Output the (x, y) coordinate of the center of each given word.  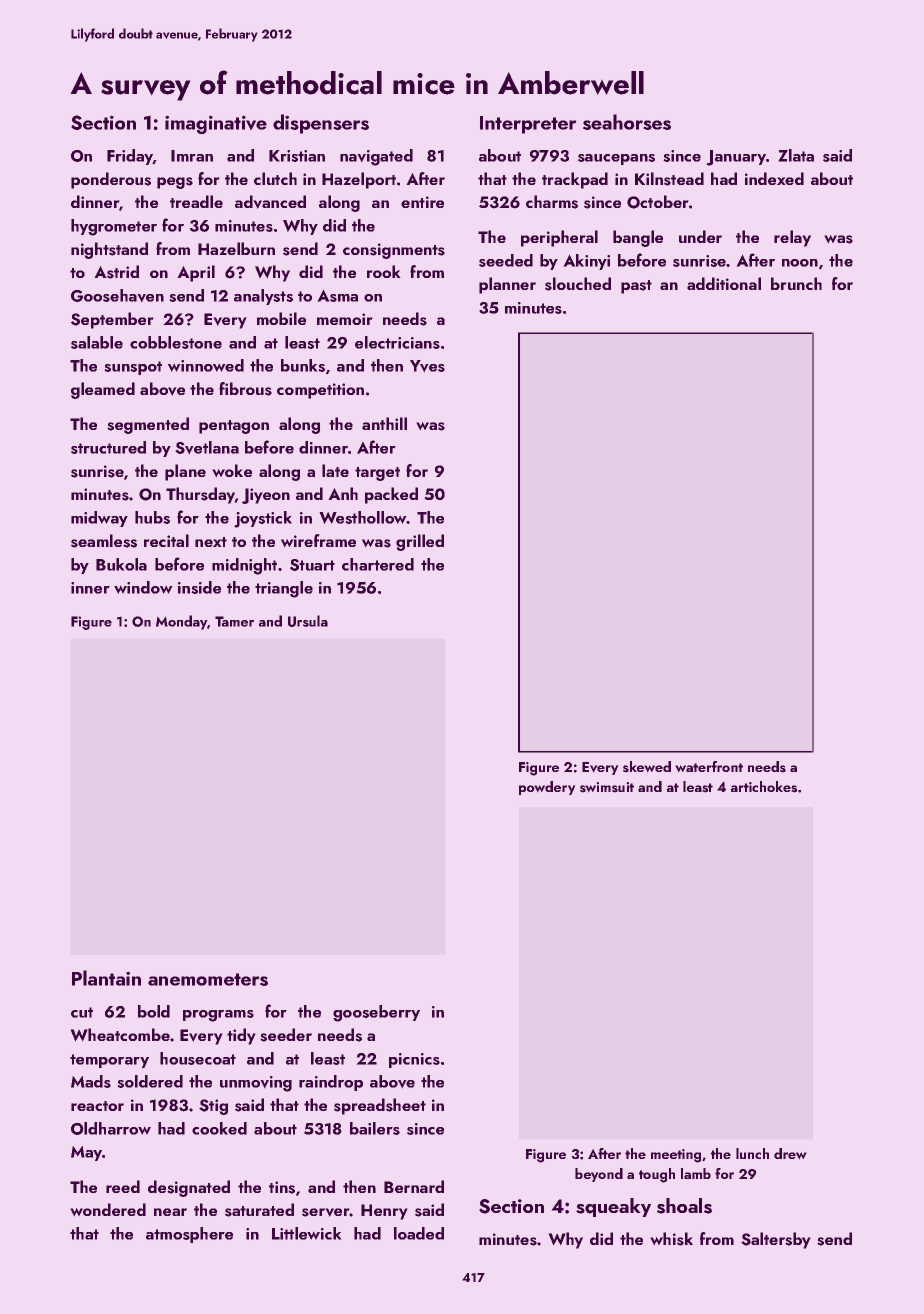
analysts (263, 297)
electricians (397, 342)
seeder (286, 1035)
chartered (378, 564)
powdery (547, 788)
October (658, 202)
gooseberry (376, 1013)
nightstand (109, 250)
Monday (182, 622)
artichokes (764, 787)
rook (384, 271)
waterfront (709, 767)
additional (724, 283)
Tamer (234, 621)
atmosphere (189, 1235)
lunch (752, 1153)
